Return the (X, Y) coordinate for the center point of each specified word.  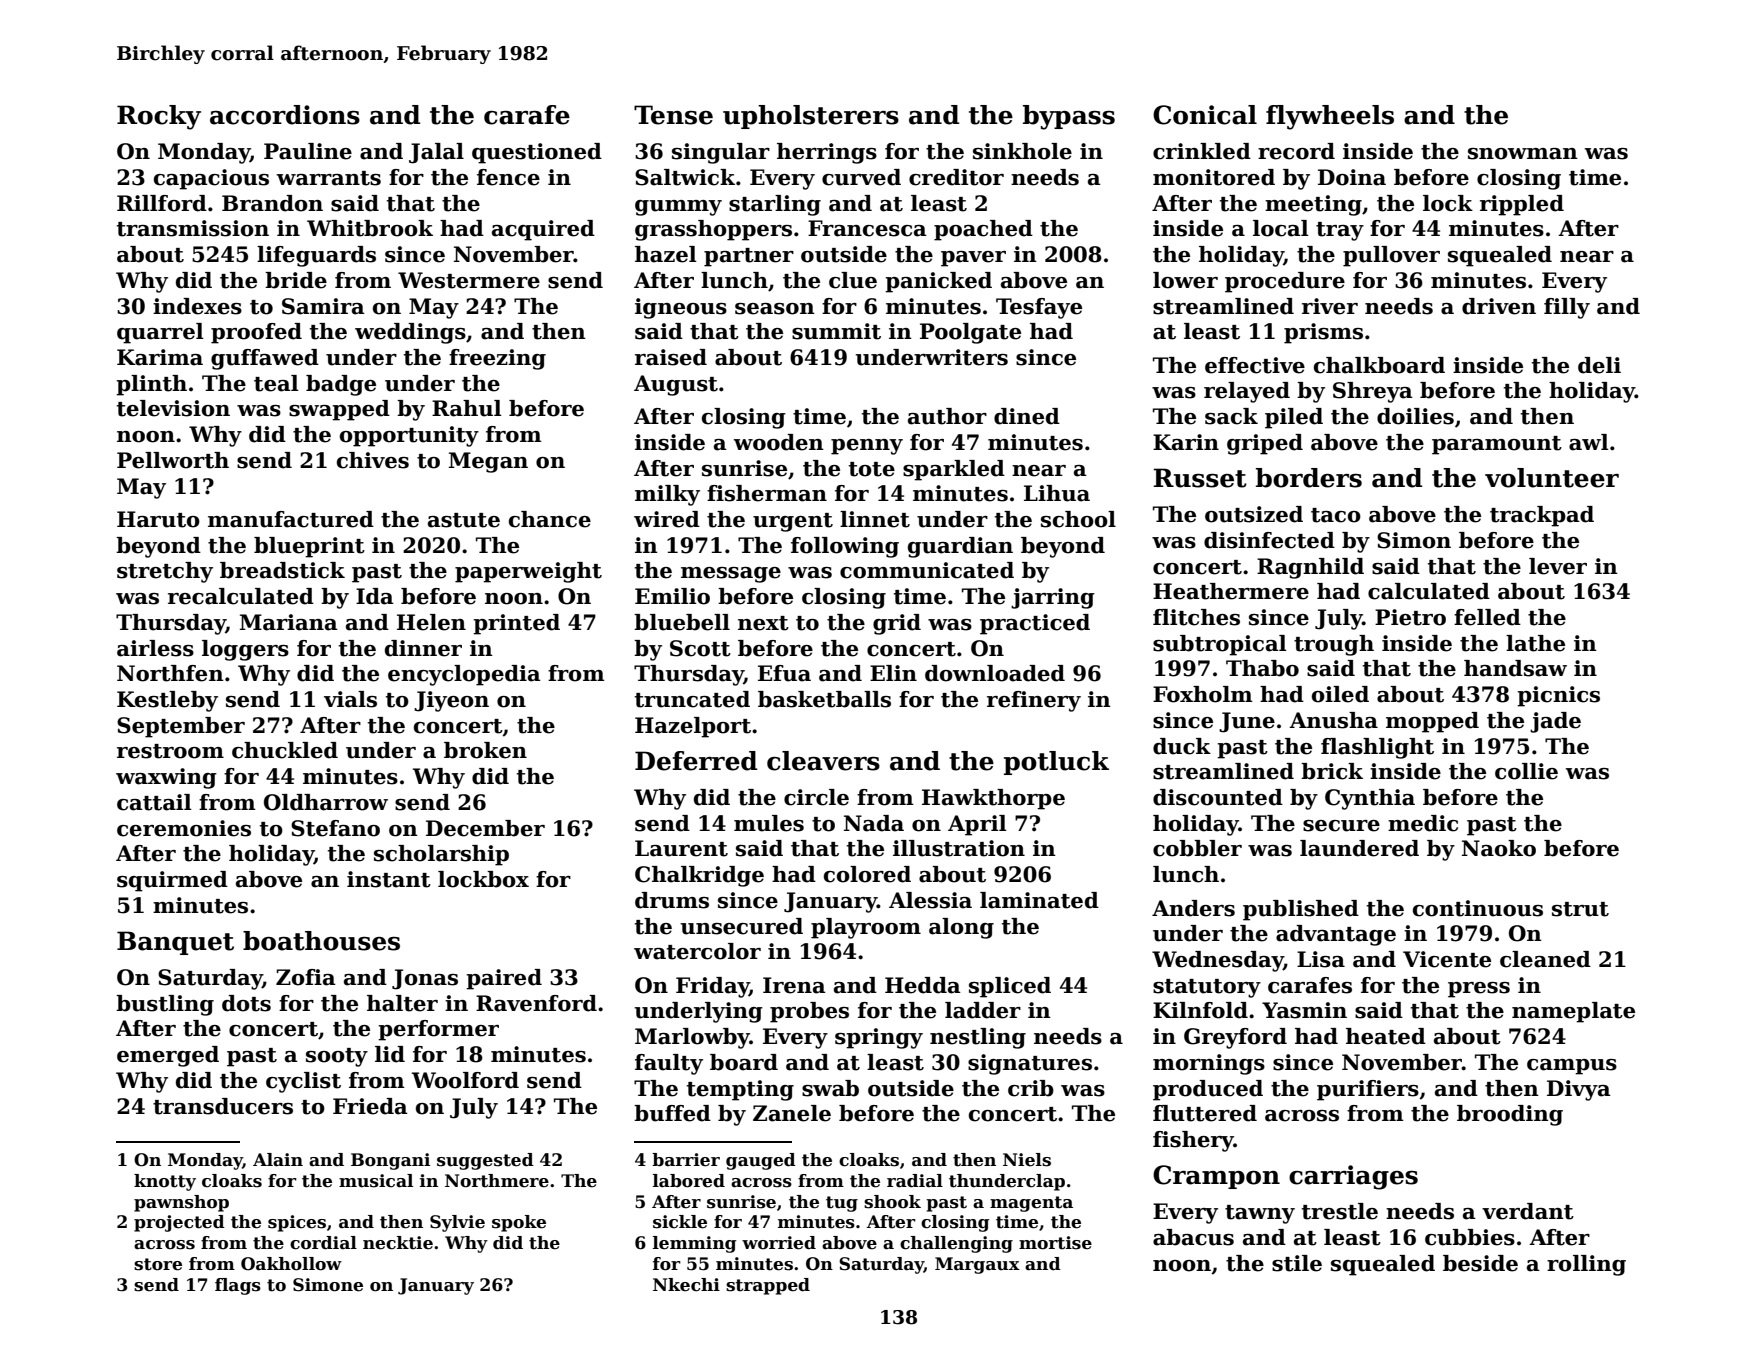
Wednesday (1218, 961)
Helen (431, 622)
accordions (285, 115)
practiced (1035, 624)
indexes (197, 306)
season (775, 309)
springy (879, 1038)
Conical (1205, 115)
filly (1567, 308)
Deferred (696, 761)
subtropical (1220, 645)
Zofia (306, 977)
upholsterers (811, 117)
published (1301, 910)
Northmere (497, 1181)
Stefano (335, 828)
